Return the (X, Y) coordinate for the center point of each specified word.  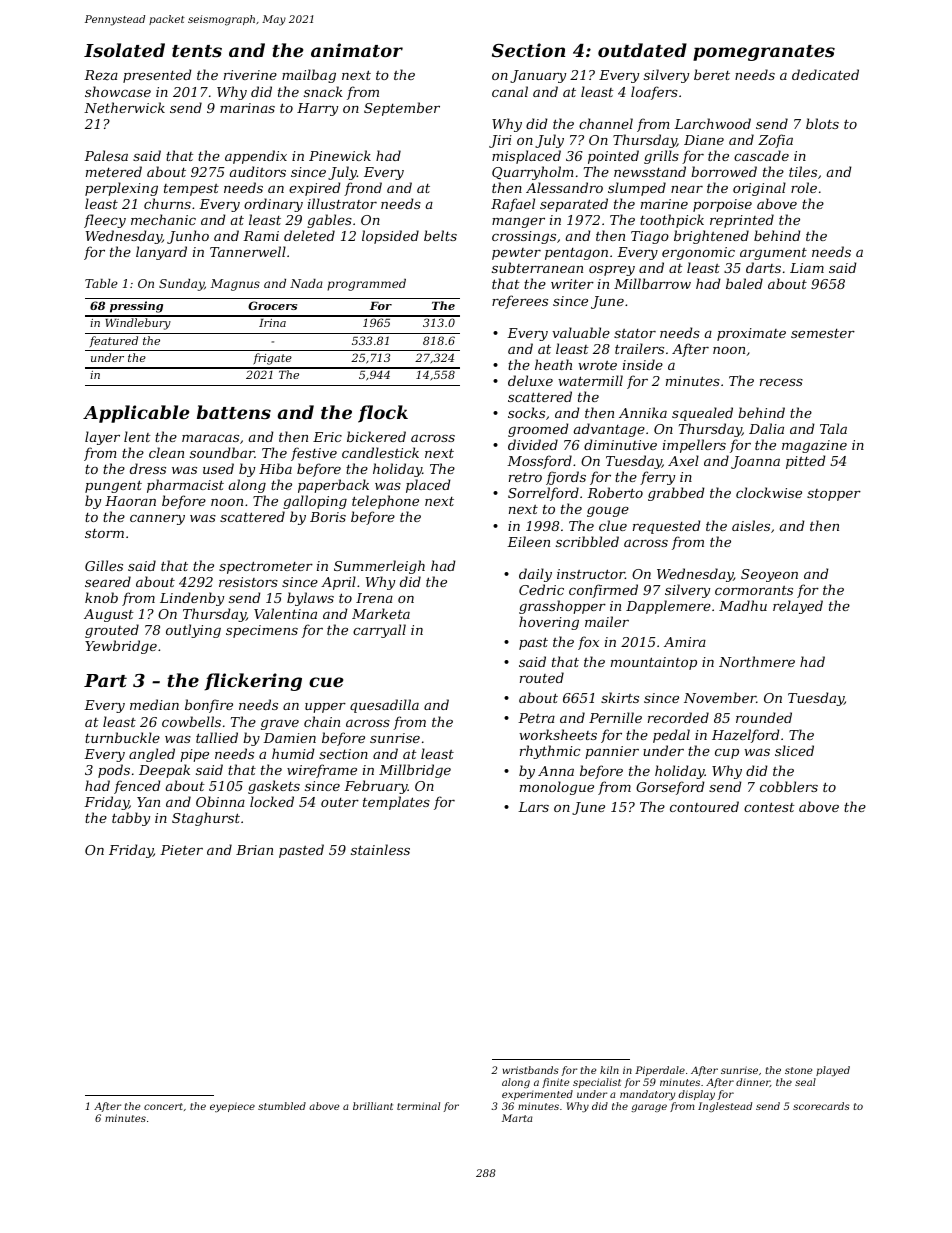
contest (769, 807)
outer (340, 802)
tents (197, 51)
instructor (591, 574)
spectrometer (266, 567)
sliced (794, 750)
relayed (798, 607)
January (538, 76)
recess (781, 382)
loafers (654, 93)
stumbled (282, 1106)
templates (396, 803)
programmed (366, 285)
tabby (131, 819)
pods (114, 771)
